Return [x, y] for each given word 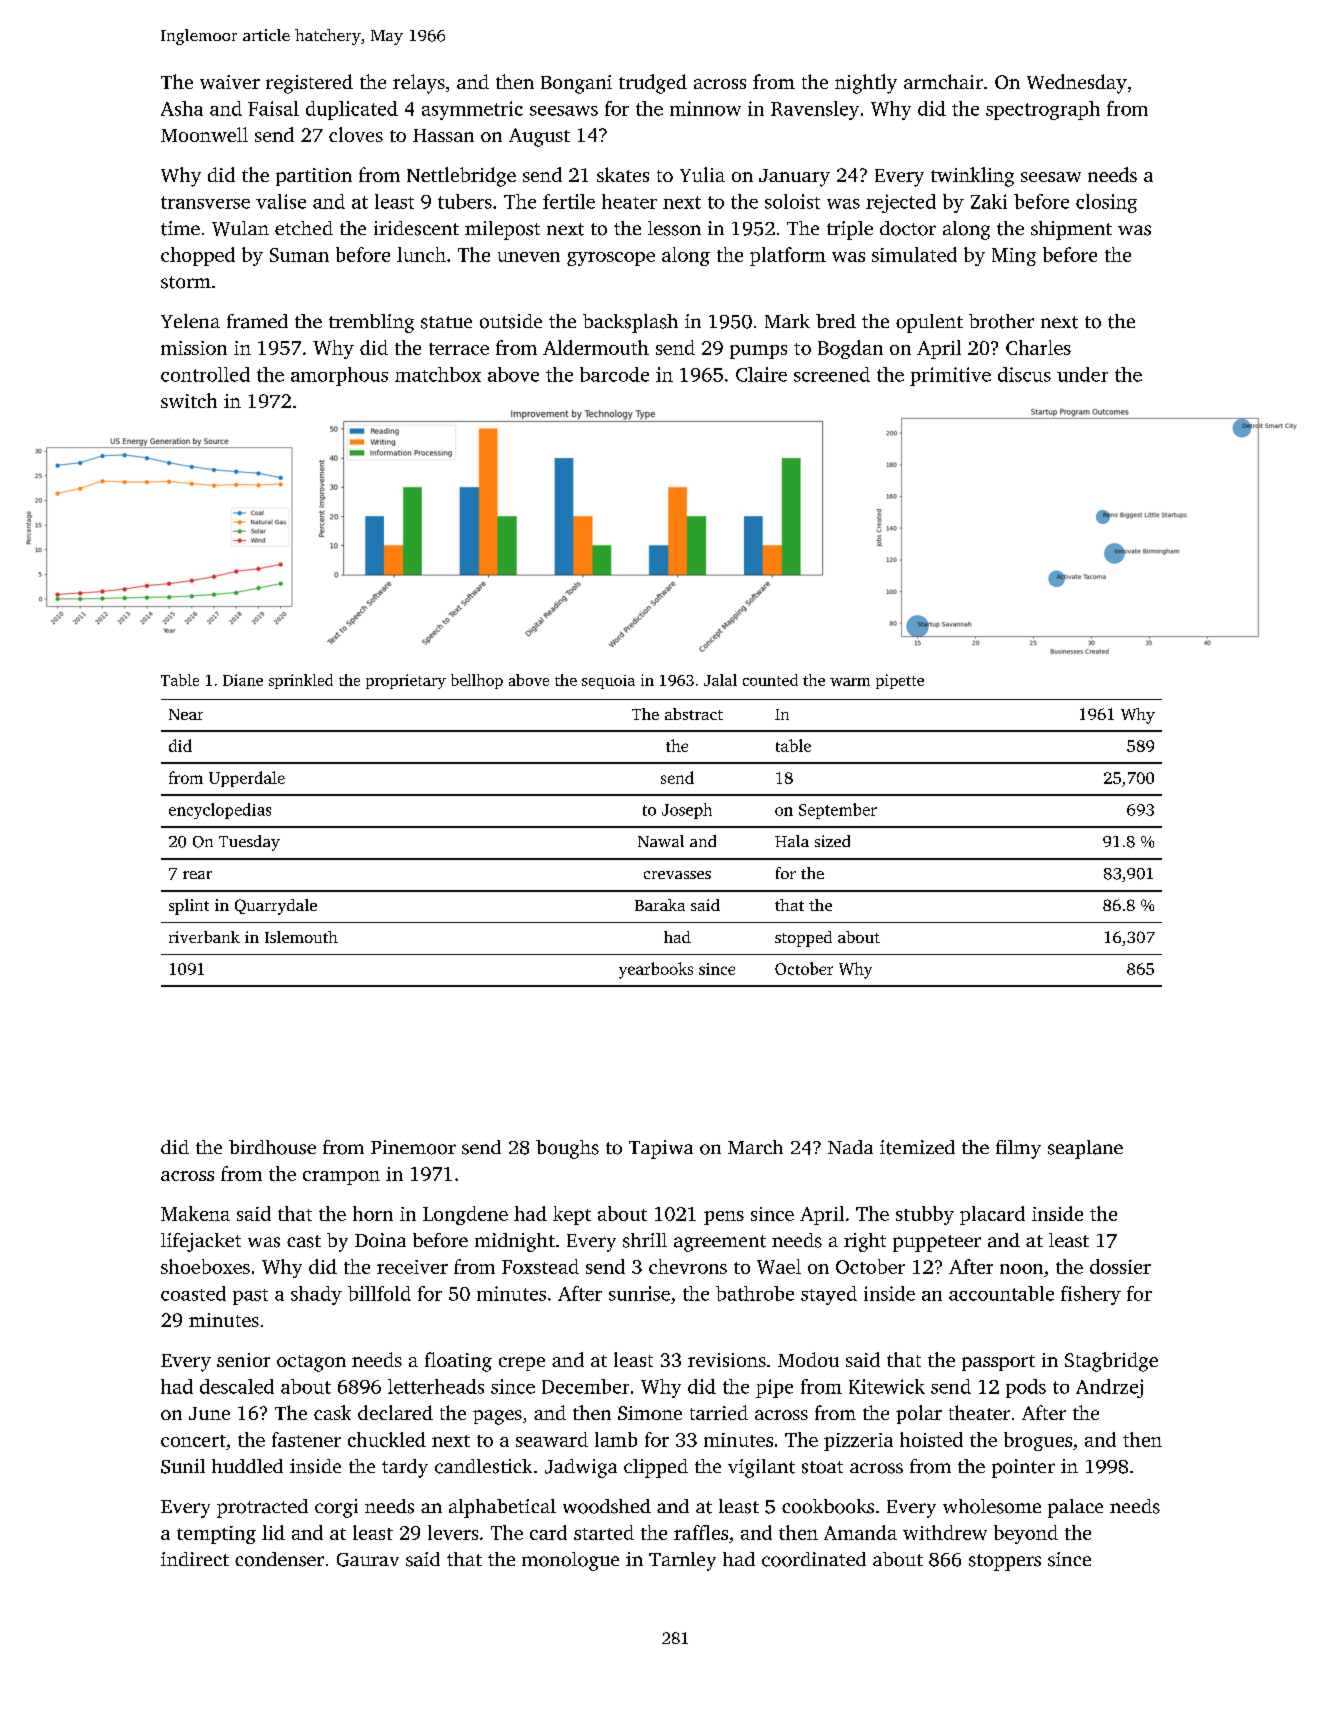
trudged [653, 84]
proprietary [406, 681]
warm [850, 682]
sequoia [608, 682]
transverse [205, 202]
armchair [943, 81]
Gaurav [368, 1560]
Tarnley [682, 1561]
